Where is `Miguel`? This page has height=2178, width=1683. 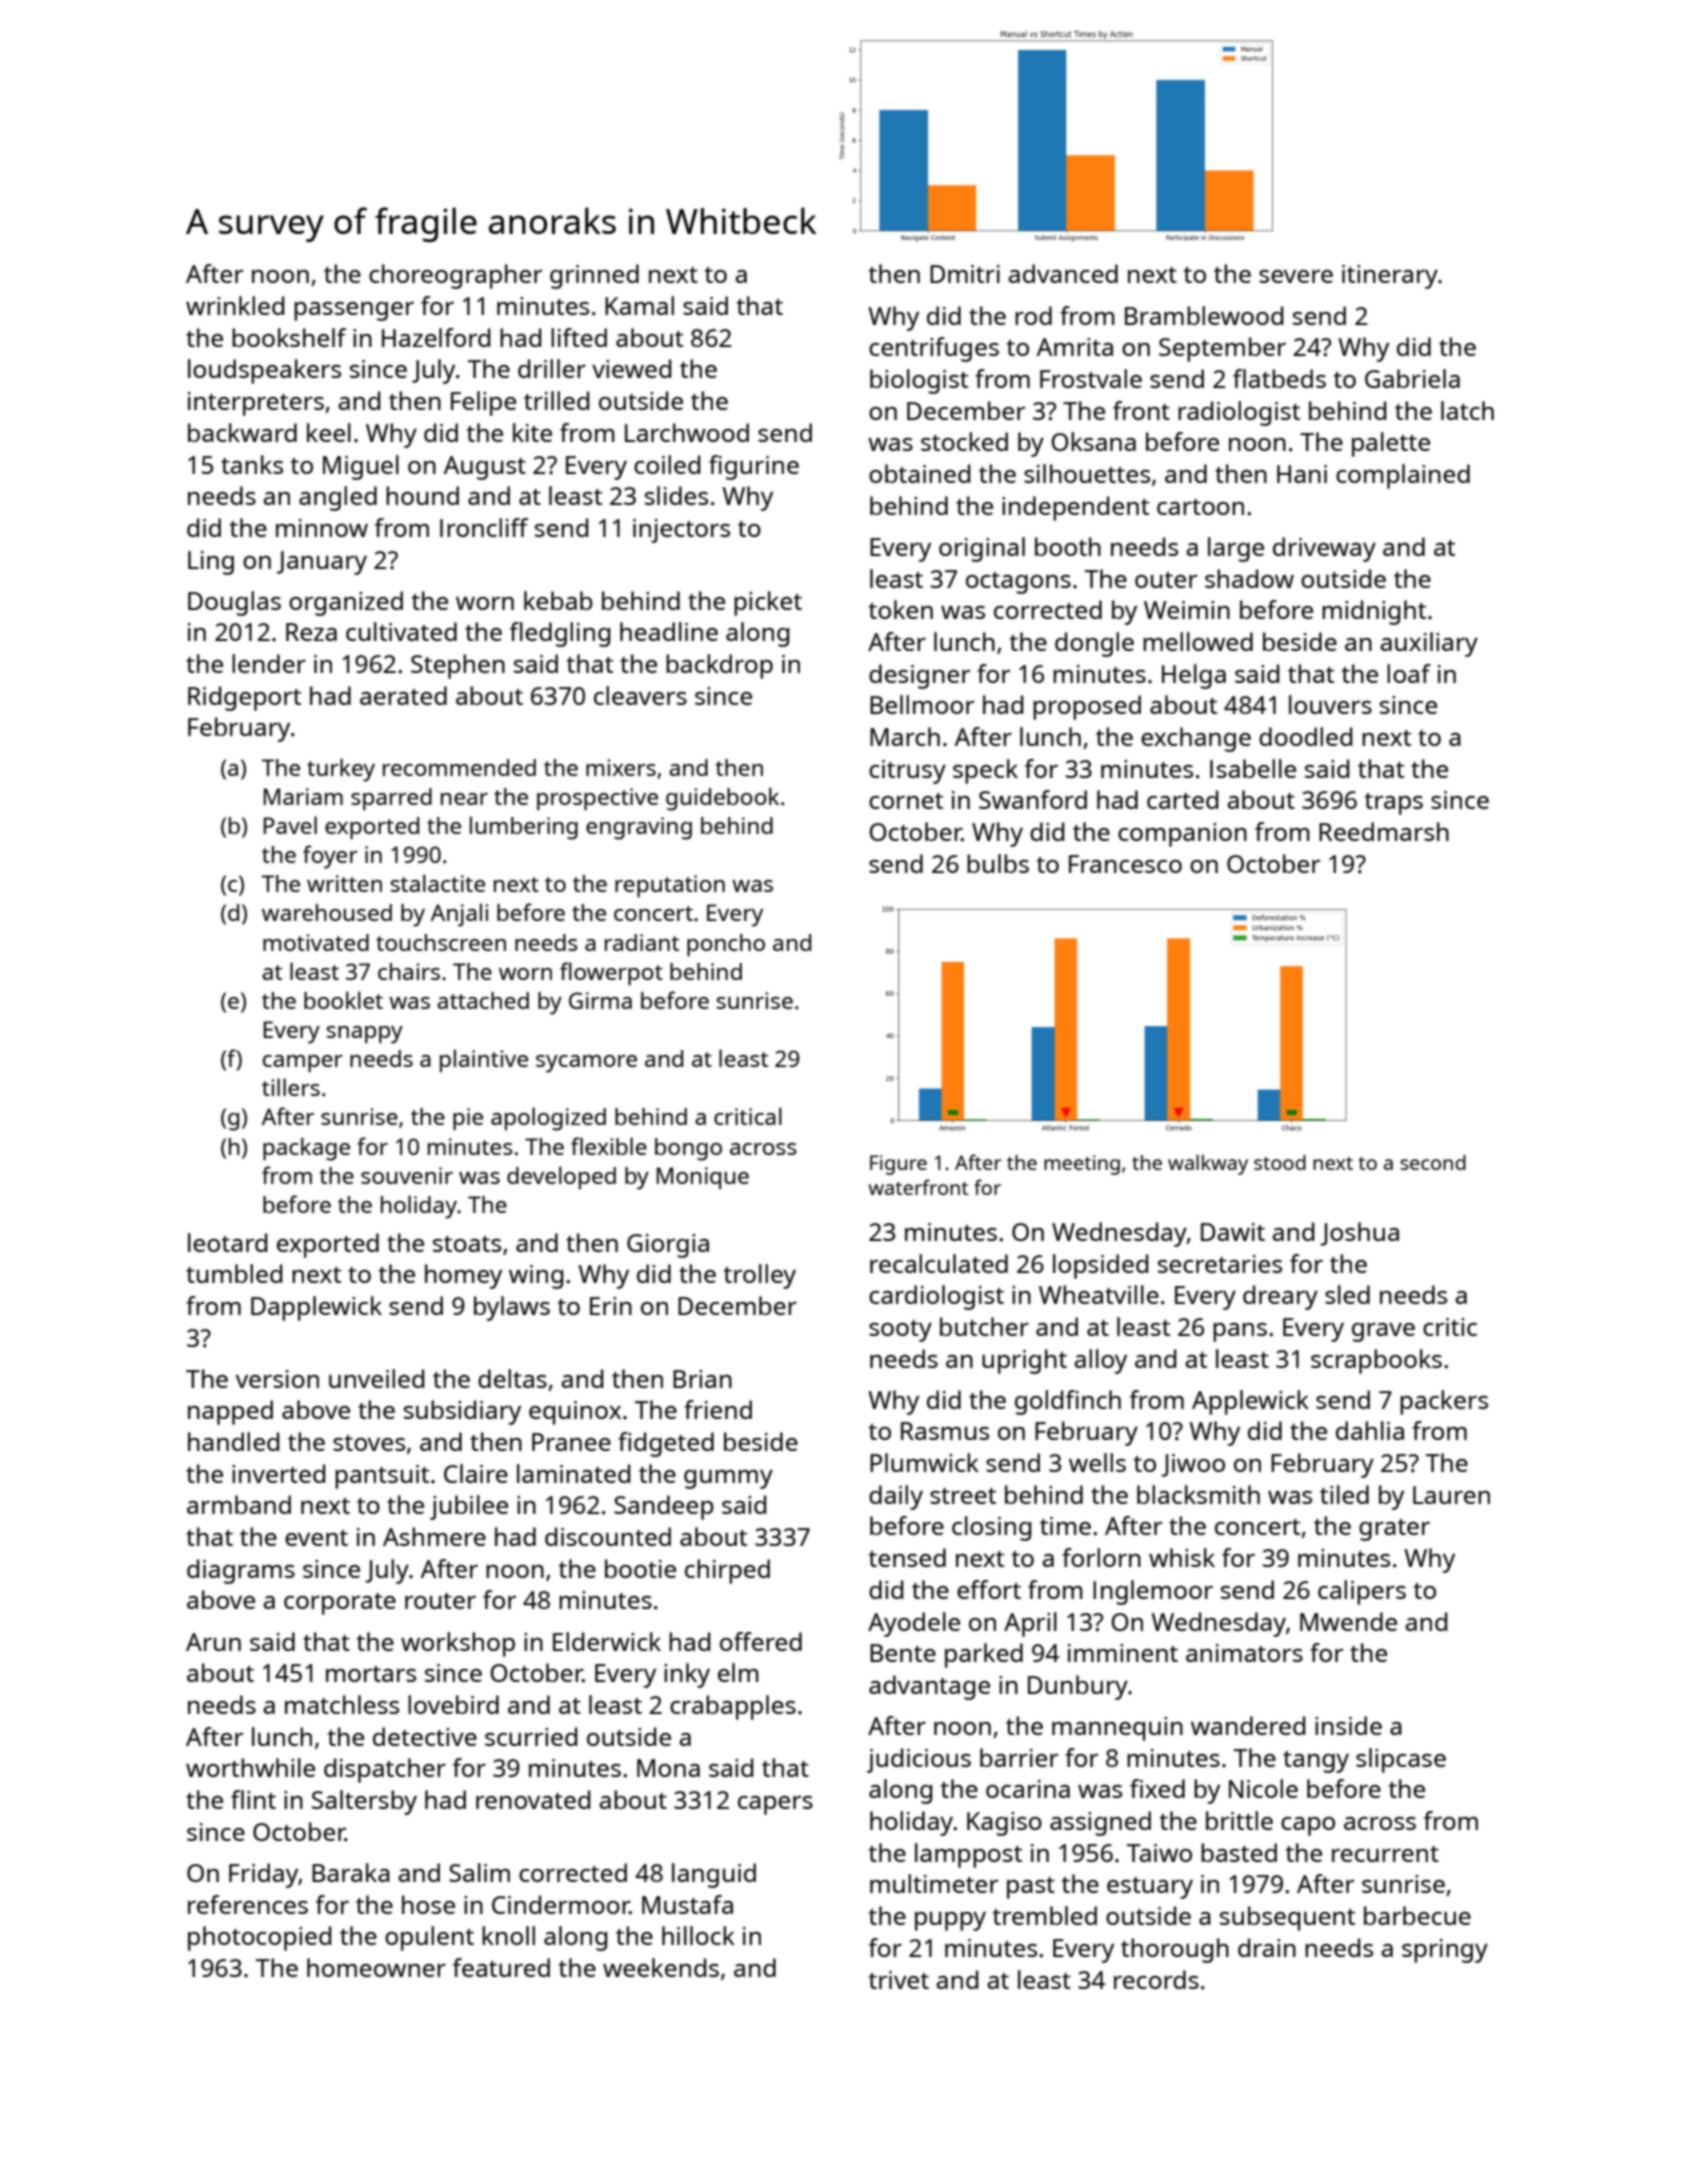
Miguel is located at coordinates (361, 467).
